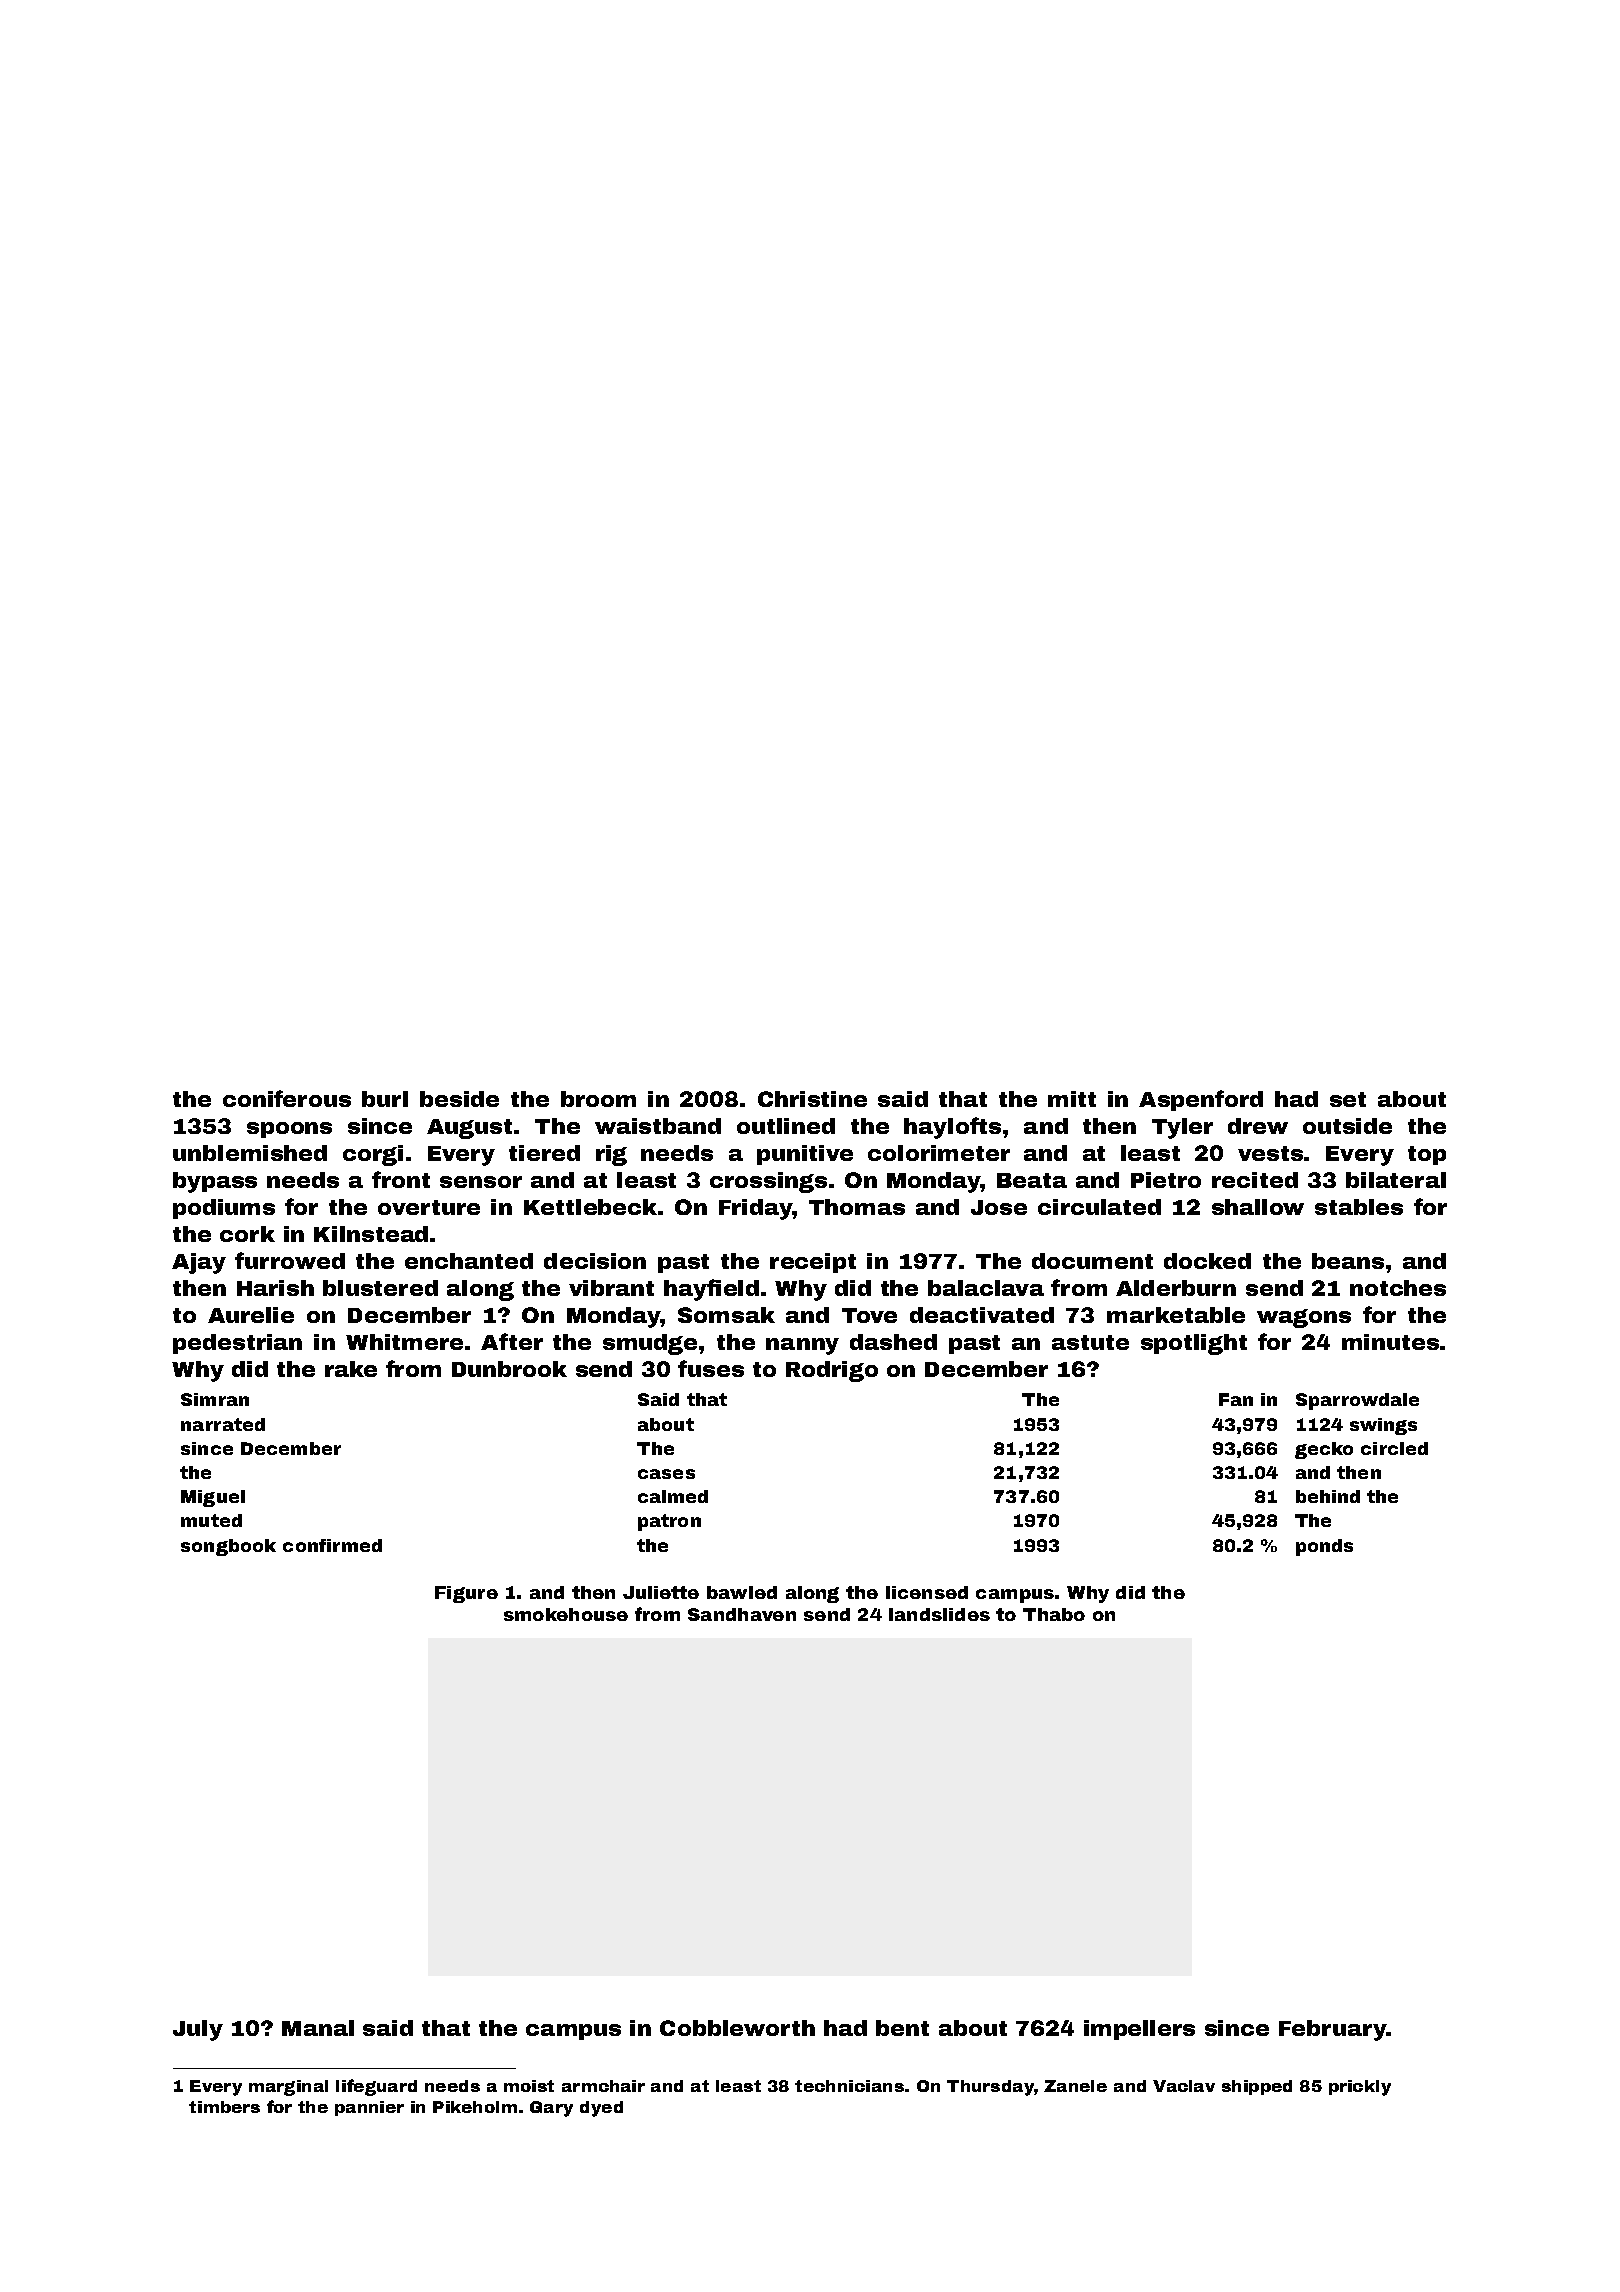  I want to click on impellers, so click(1139, 2030).
